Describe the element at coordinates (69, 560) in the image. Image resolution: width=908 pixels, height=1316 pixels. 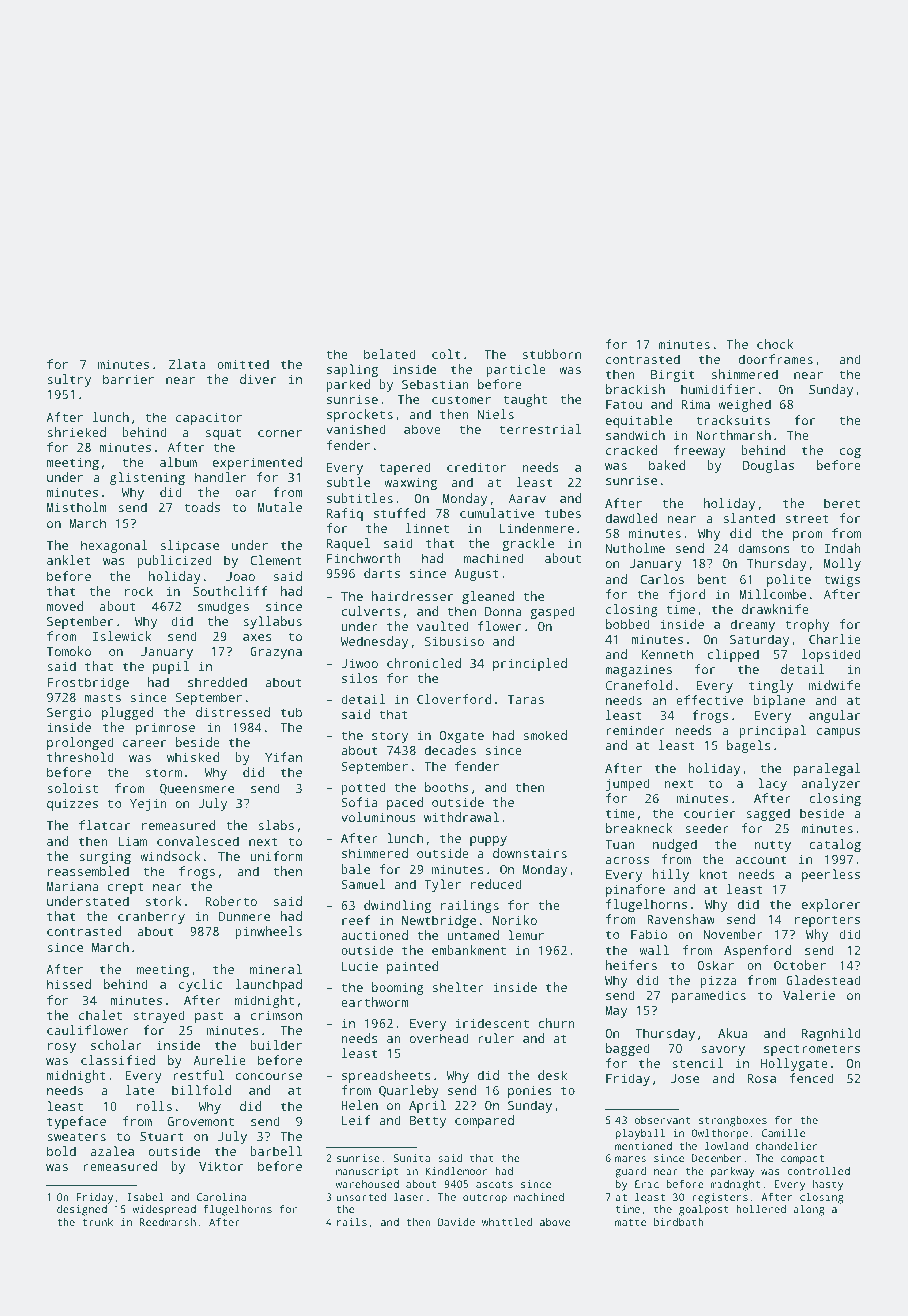
I see `anklet` at that location.
